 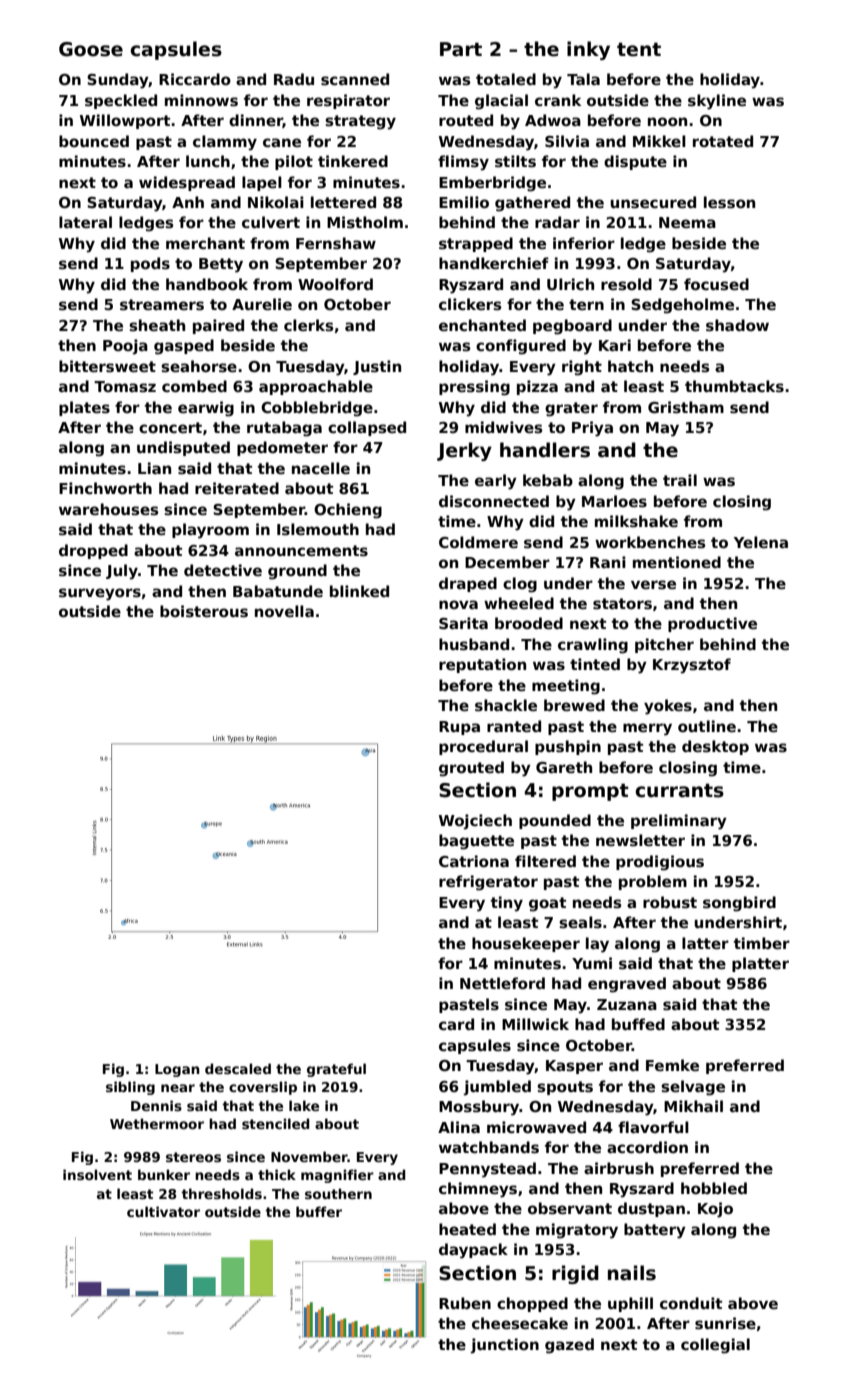 What do you see at coordinates (488, 883) in the screenshot?
I see `refrigerator` at bounding box center [488, 883].
